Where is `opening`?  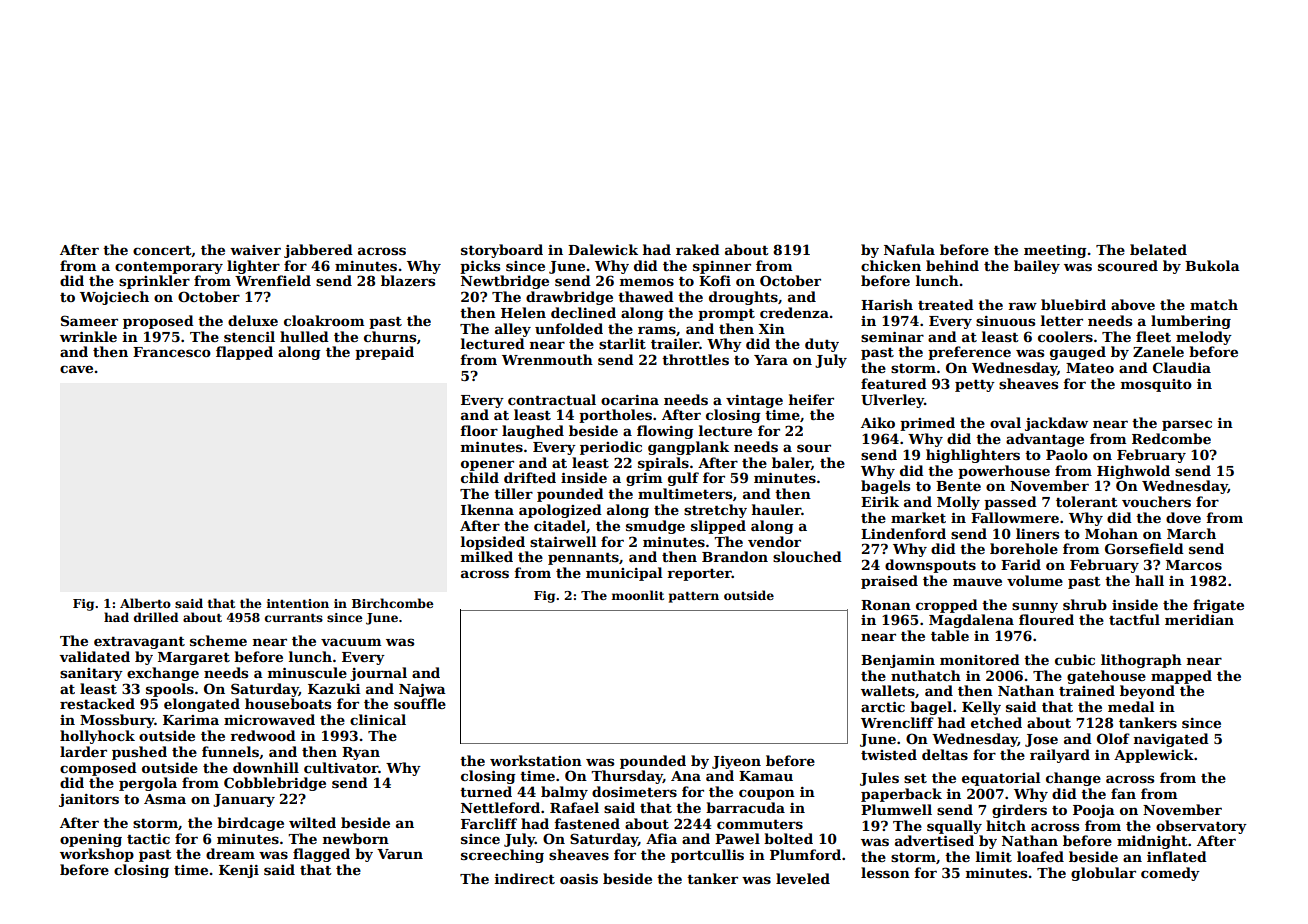
opening is located at coordinates (91, 840).
